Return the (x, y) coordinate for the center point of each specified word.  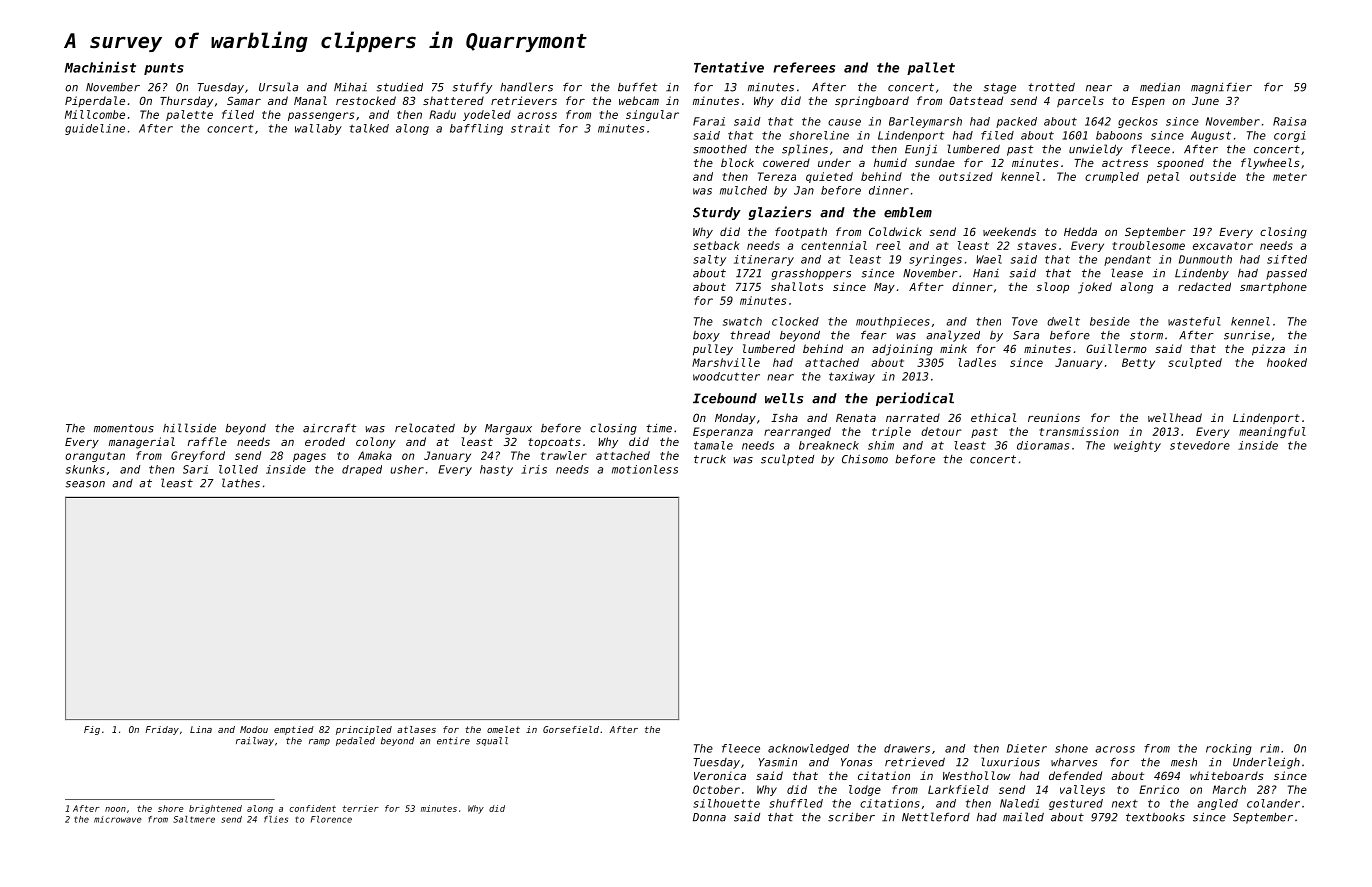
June (1205, 101)
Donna (709, 817)
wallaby (318, 129)
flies (276, 819)
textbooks (1155, 817)
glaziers (780, 213)
